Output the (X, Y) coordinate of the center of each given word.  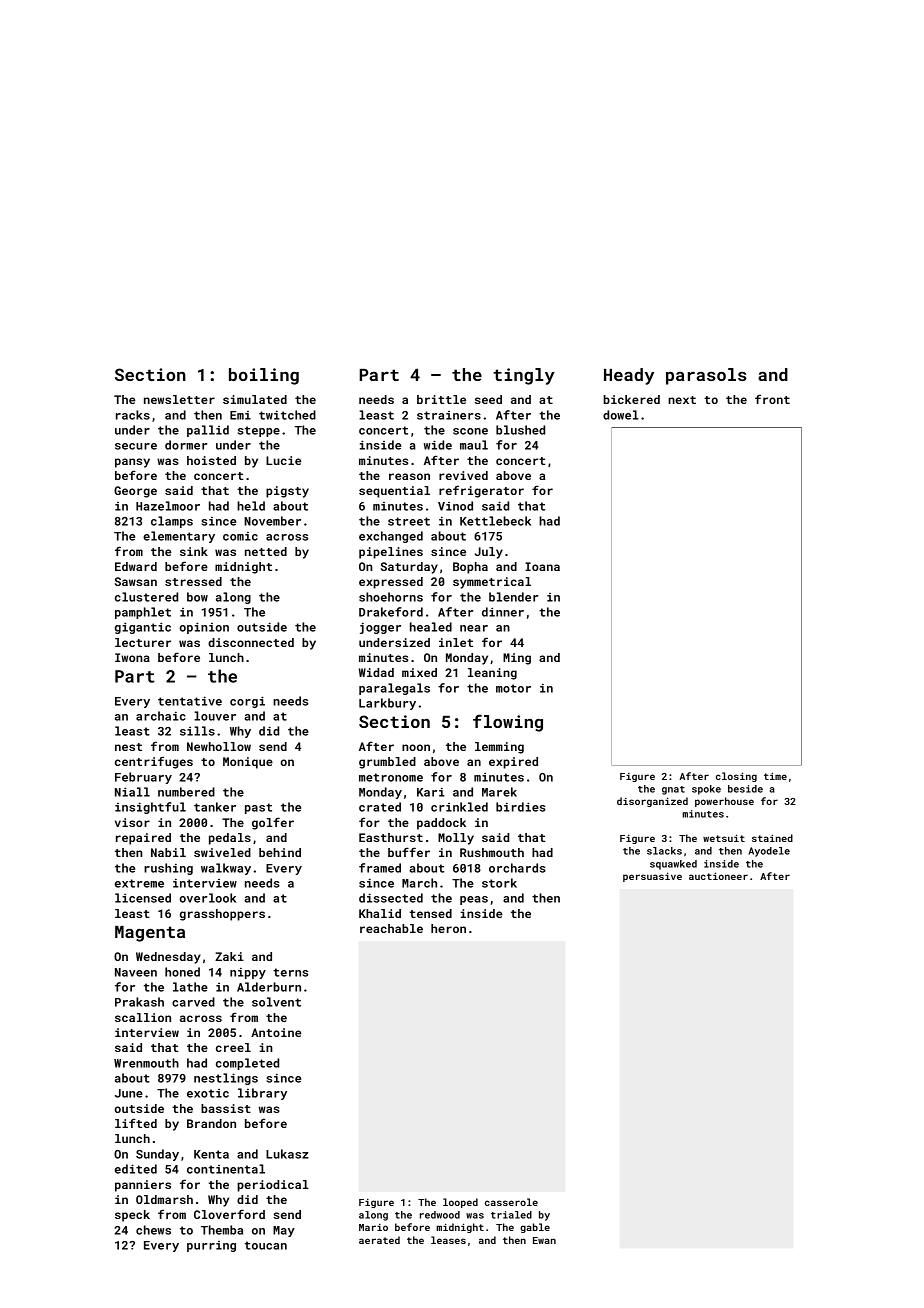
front (772, 399)
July (489, 553)
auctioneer (718, 876)
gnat (673, 790)
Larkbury (387, 704)
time (775, 776)
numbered (186, 792)
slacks (664, 851)
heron (448, 928)
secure (136, 446)
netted (266, 551)
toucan (266, 1245)
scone (470, 431)
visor (132, 822)
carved (193, 1002)
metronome (391, 777)
